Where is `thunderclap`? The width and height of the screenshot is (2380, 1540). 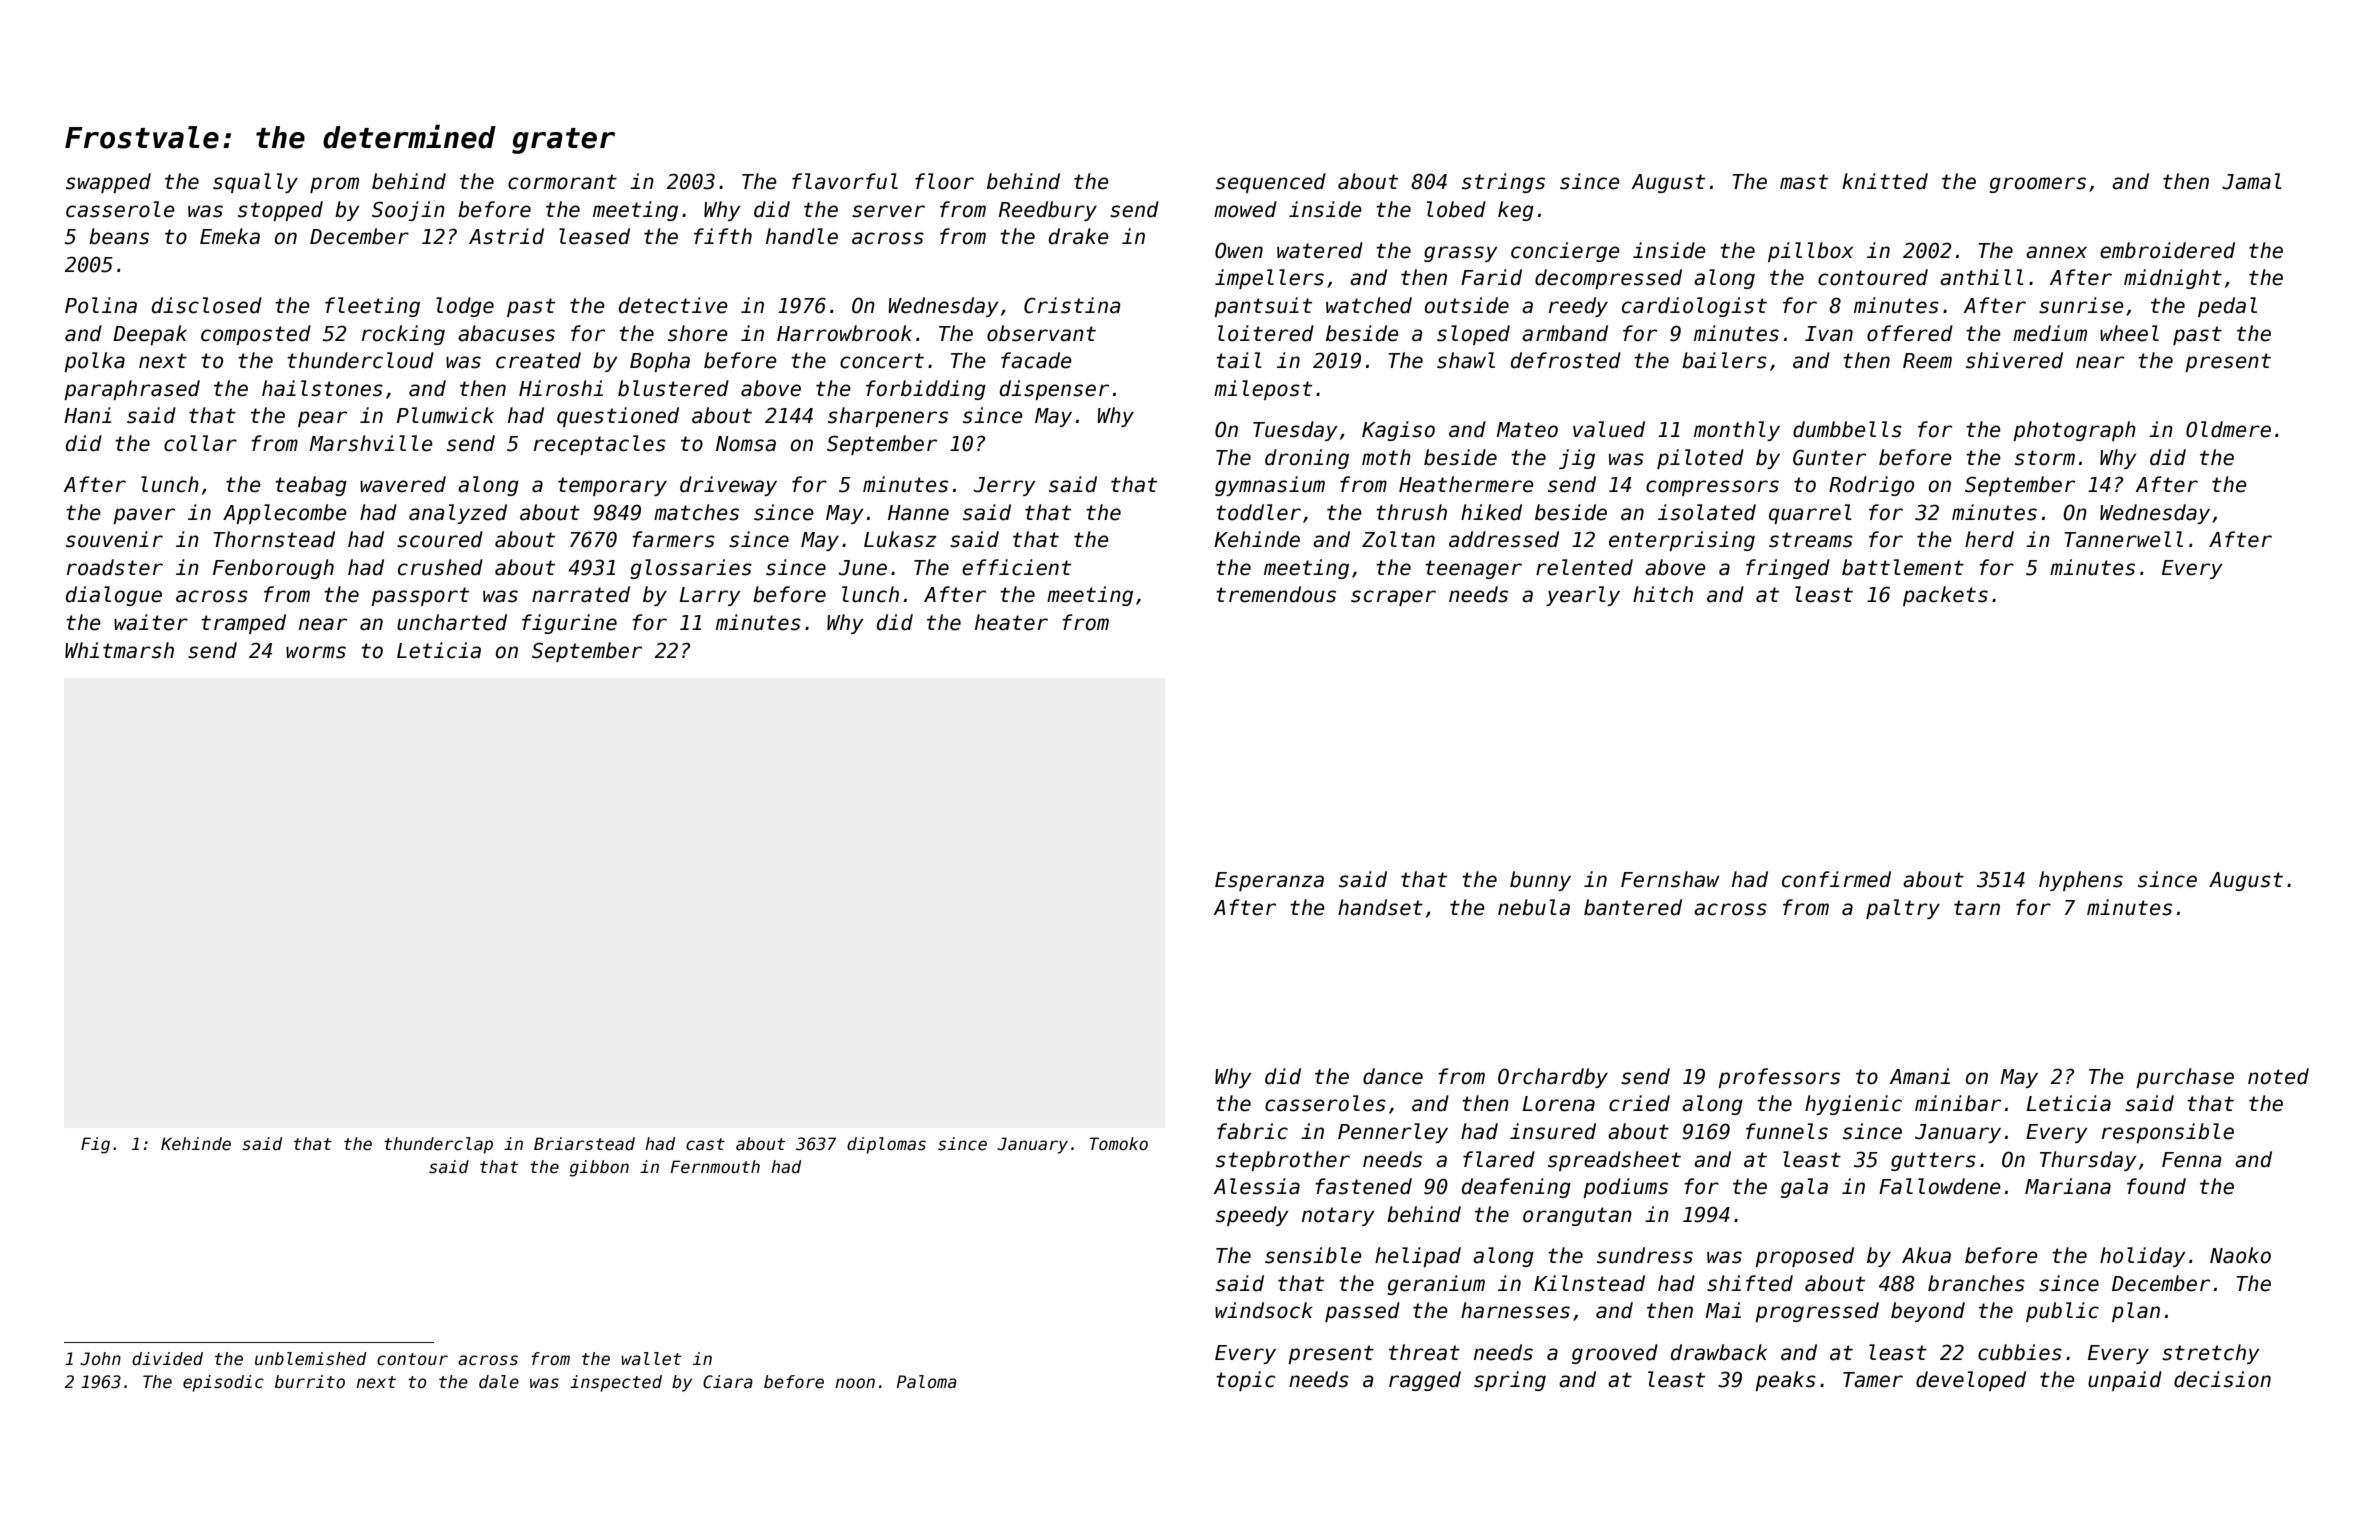
thunderclap is located at coordinates (438, 1145).
